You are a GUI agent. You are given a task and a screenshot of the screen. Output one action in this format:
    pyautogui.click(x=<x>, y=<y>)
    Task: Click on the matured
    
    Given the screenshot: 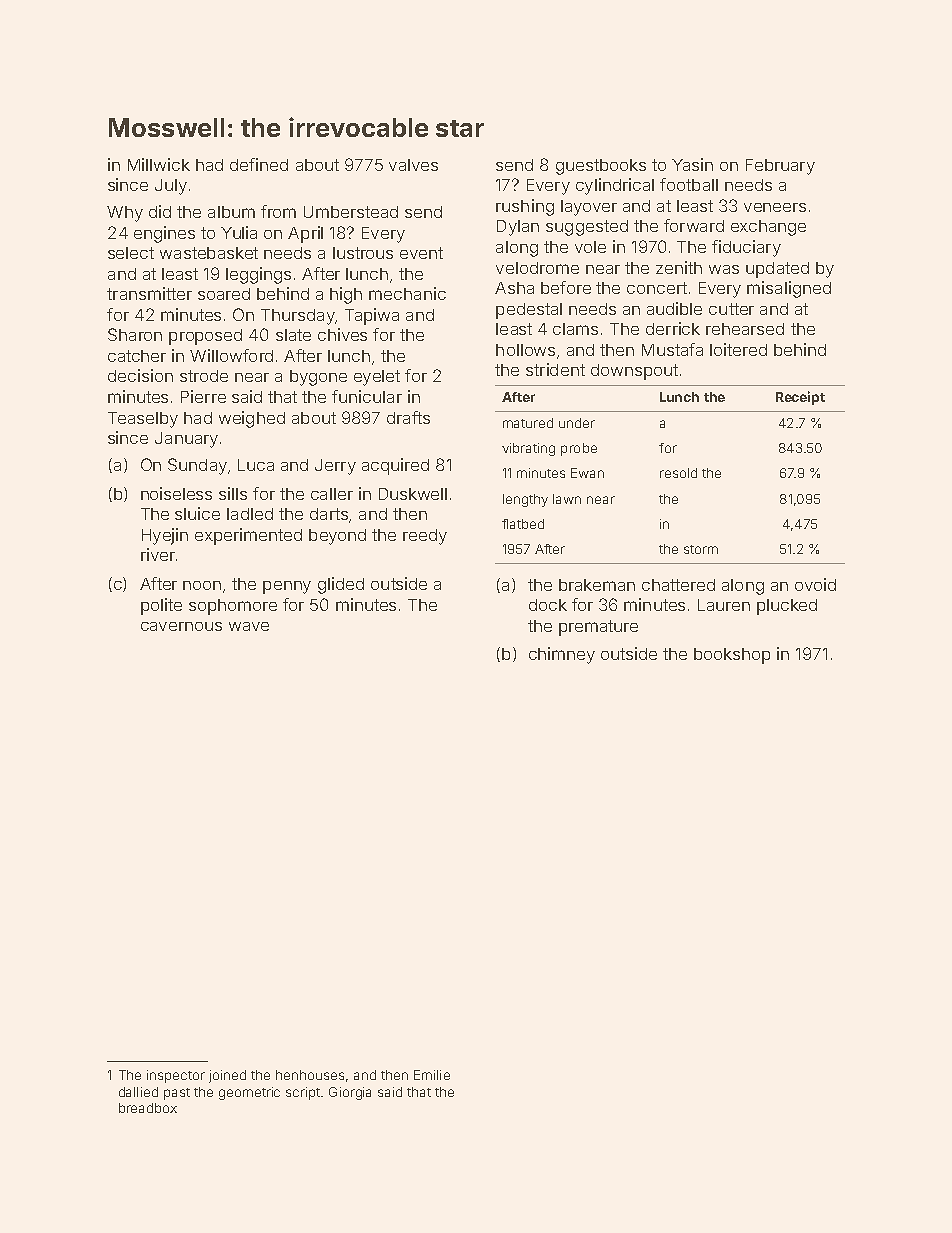 What is the action you would take?
    pyautogui.click(x=528, y=423)
